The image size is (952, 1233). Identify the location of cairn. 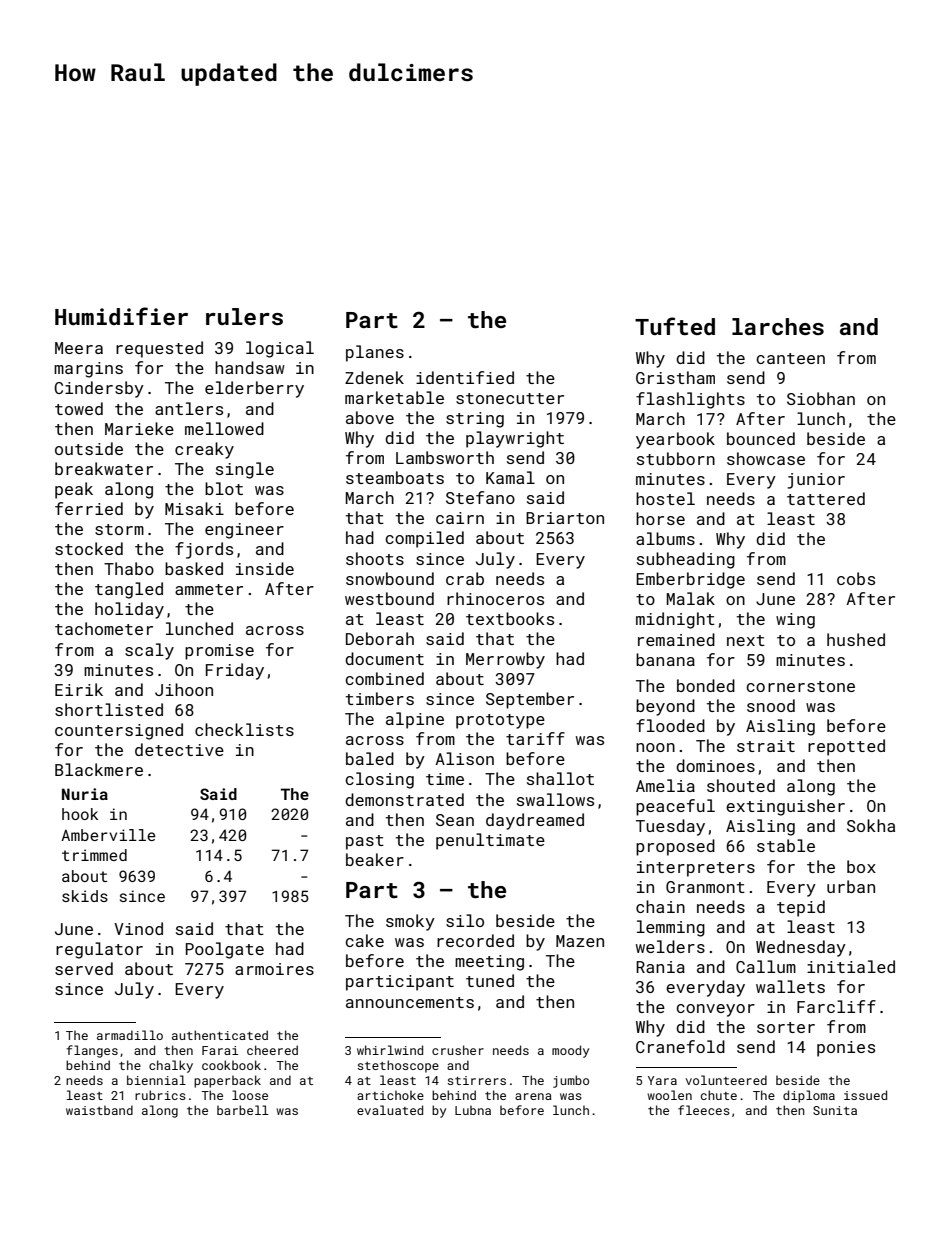
(460, 518).
